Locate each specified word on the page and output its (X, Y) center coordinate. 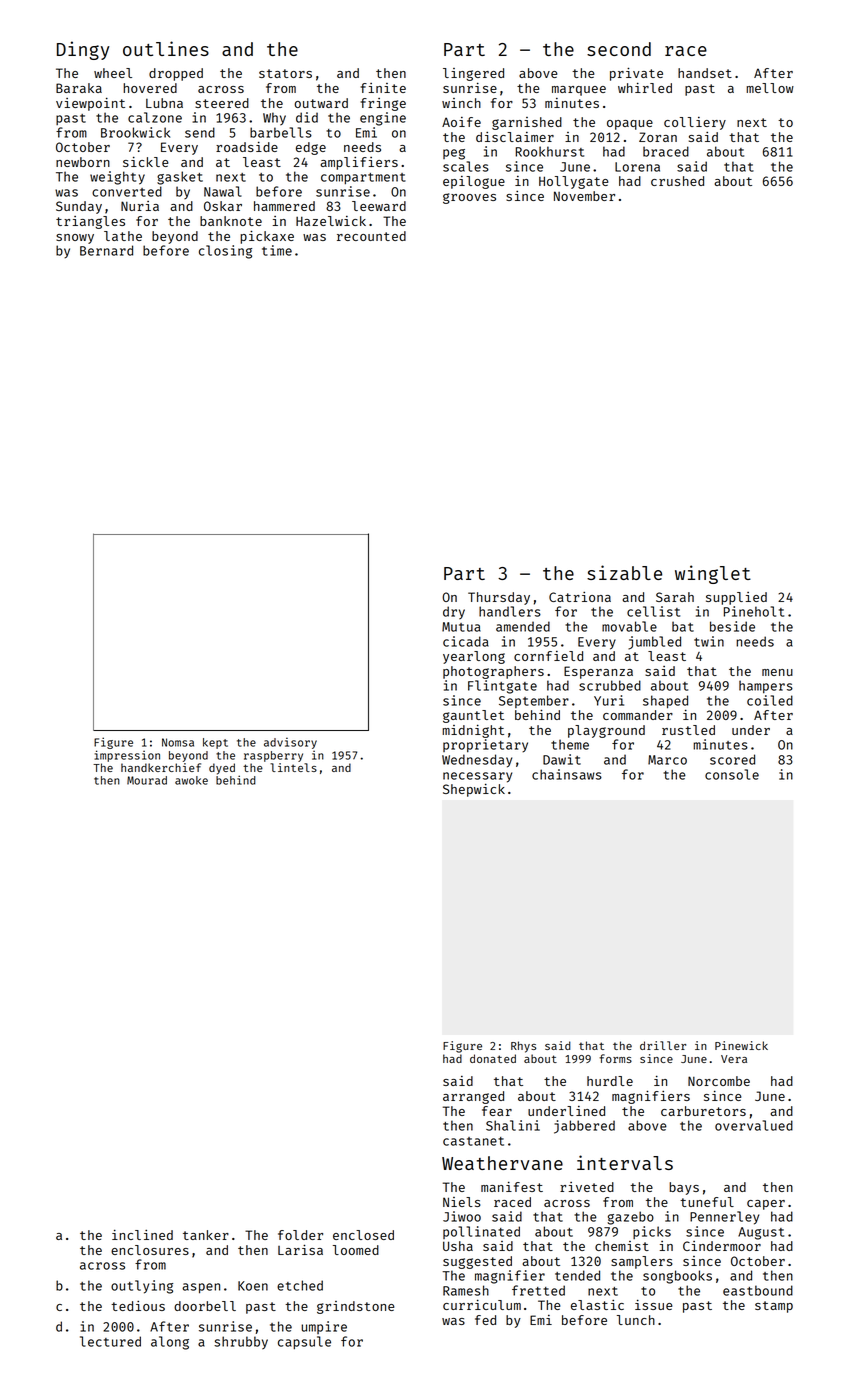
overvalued (754, 1125)
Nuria (140, 206)
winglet (713, 574)
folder (300, 1235)
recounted (371, 236)
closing (225, 252)
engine (383, 119)
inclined (142, 1234)
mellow (770, 88)
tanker (206, 1235)
